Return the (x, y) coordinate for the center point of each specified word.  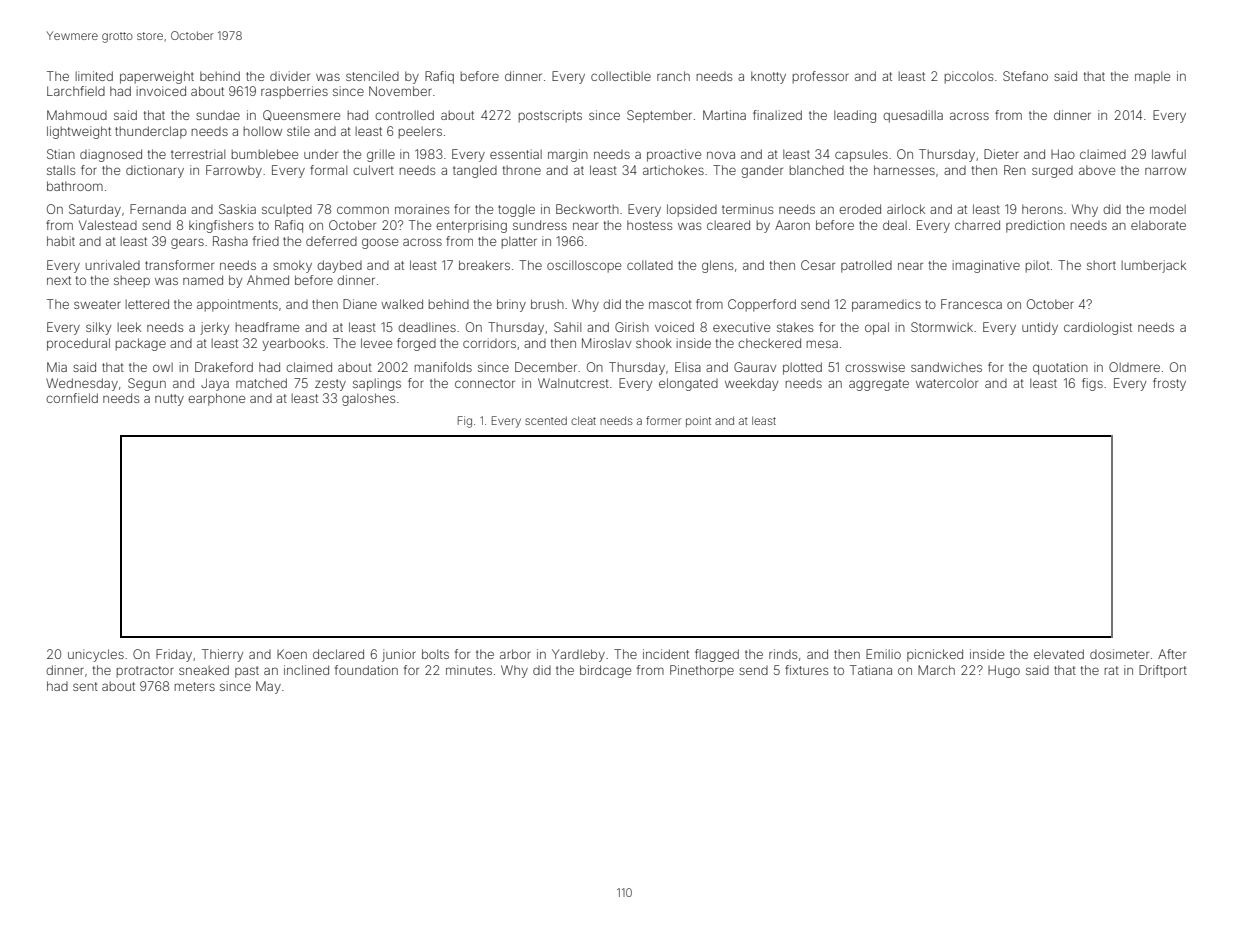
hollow (263, 131)
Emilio (883, 654)
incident (666, 654)
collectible (621, 76)
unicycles (96, 655)
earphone (216, 399)
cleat (583, 420)
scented (546, 420)
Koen (292, 654)
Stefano (1025, 76)
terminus (747, 209)
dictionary (155, 171)
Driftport (1163, 671)
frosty (1169, 384)
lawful (1169, 154)
